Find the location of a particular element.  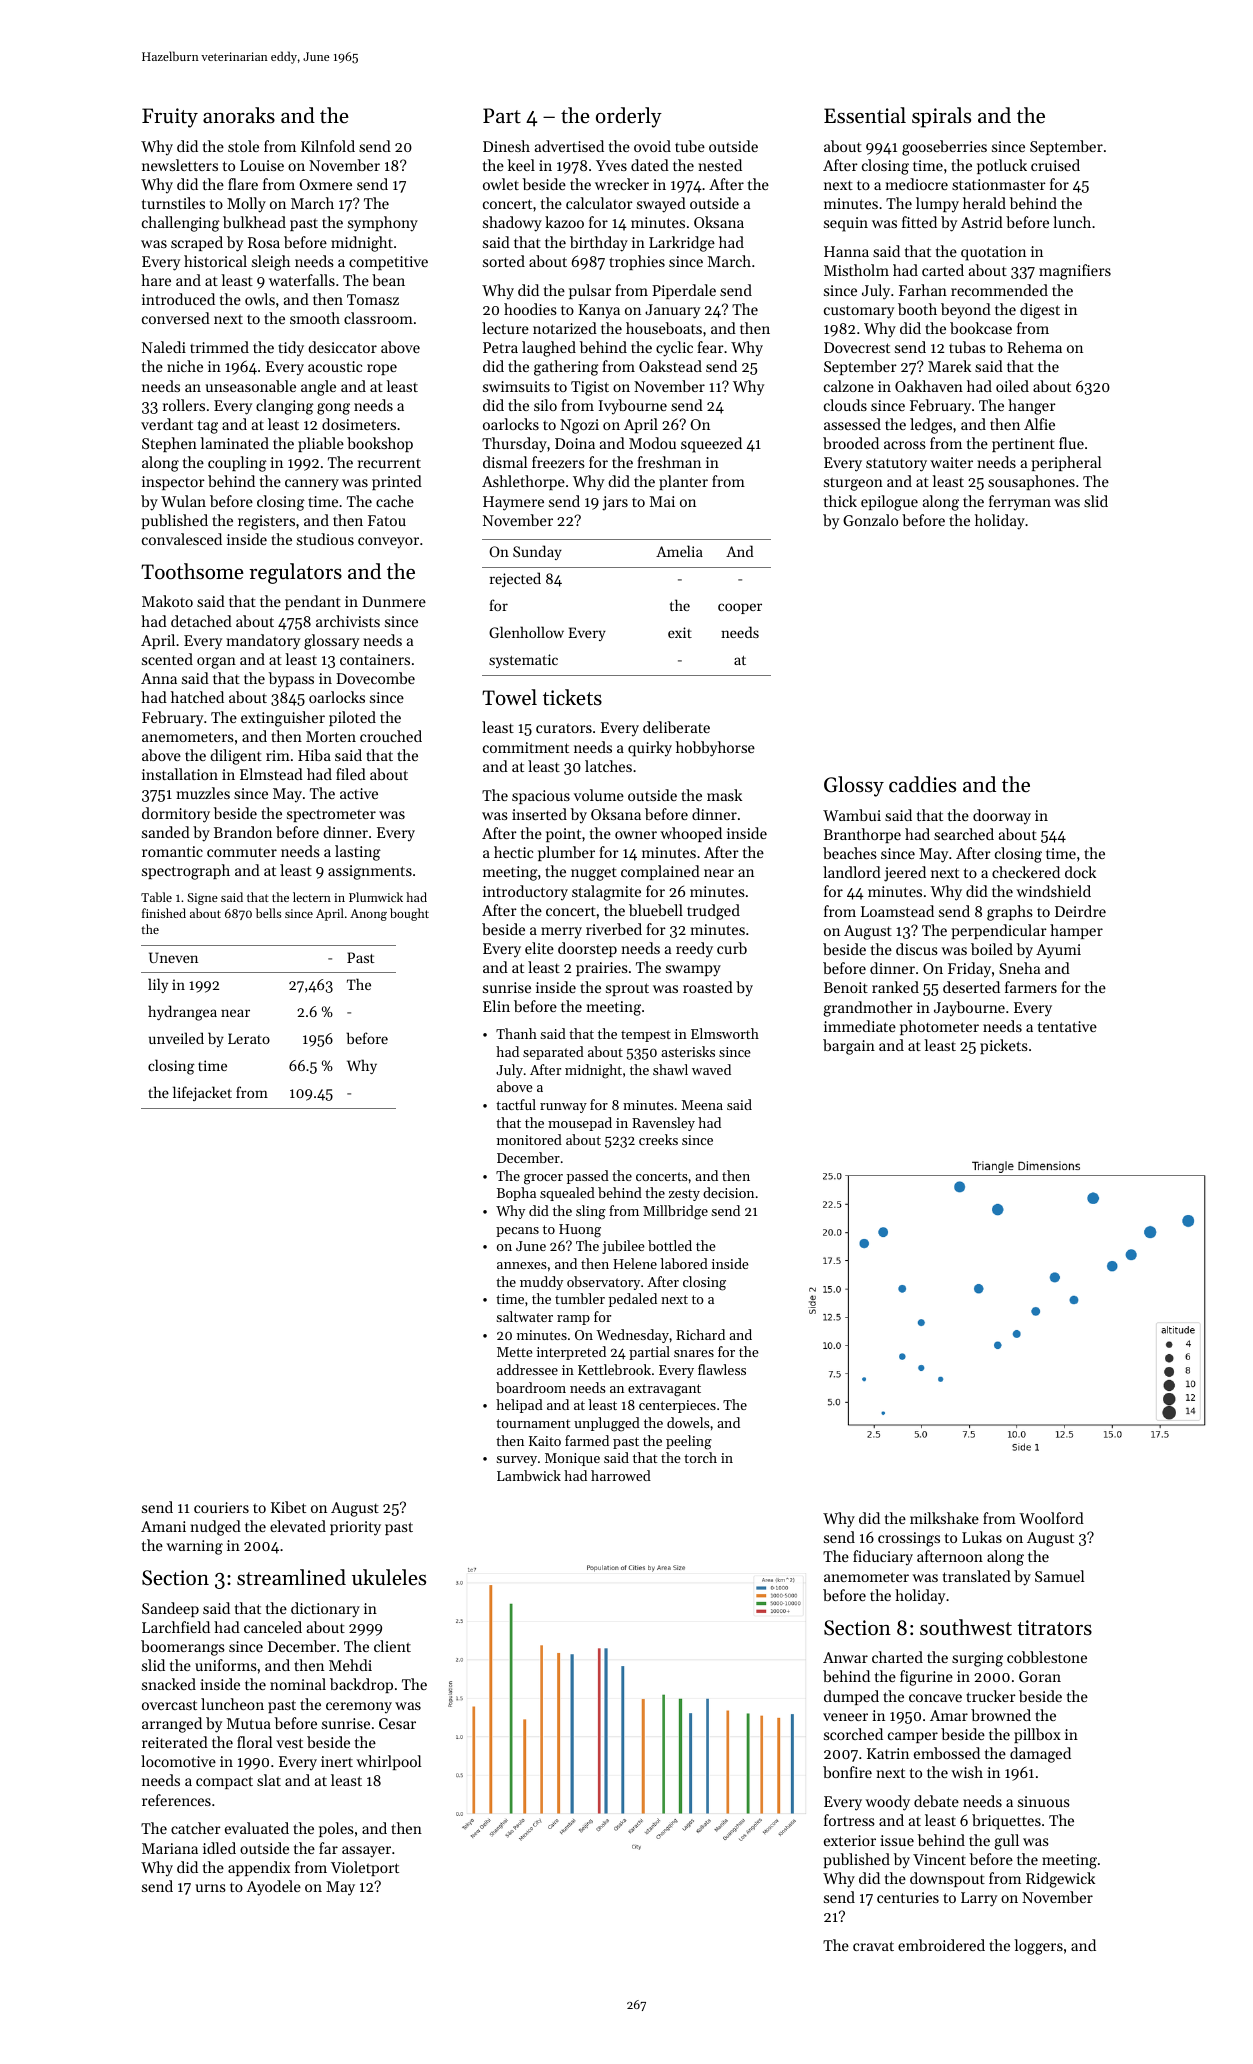

cravat is located at coordinates (873, 1946).
